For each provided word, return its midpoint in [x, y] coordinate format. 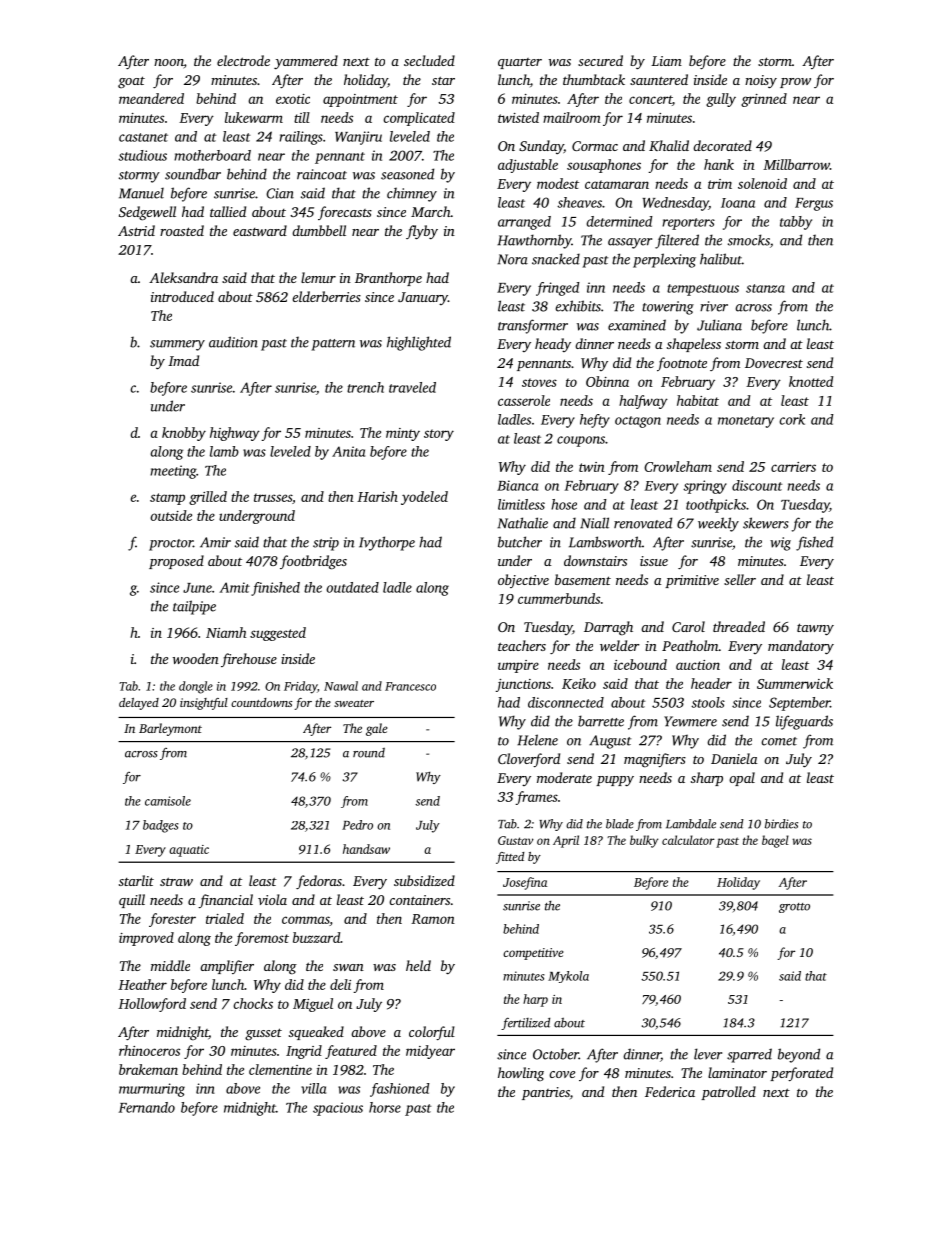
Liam [666, 61]
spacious [338, 1109]
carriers [793, 467]
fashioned [400, 1090]
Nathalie [522, 523]
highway [235, 434]
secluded [429, 60]
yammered [306, 62]
